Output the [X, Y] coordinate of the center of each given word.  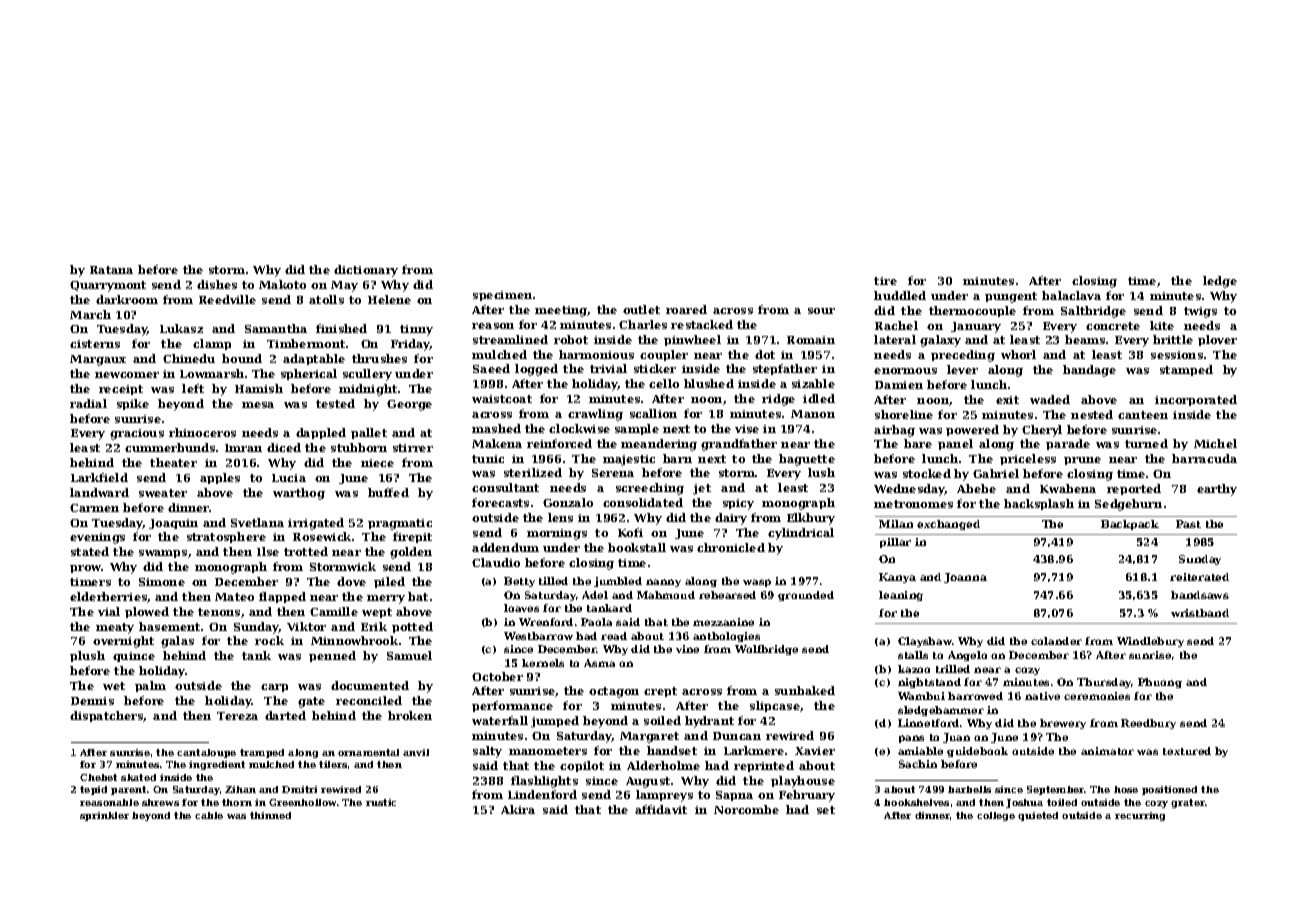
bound [242, 358]
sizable [813, 383]
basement [169, 626]
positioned [1169, 790]
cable [209, 815]
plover [1217, 340]
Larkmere [754, 750]
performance [512, 706]
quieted [1038, 816]
